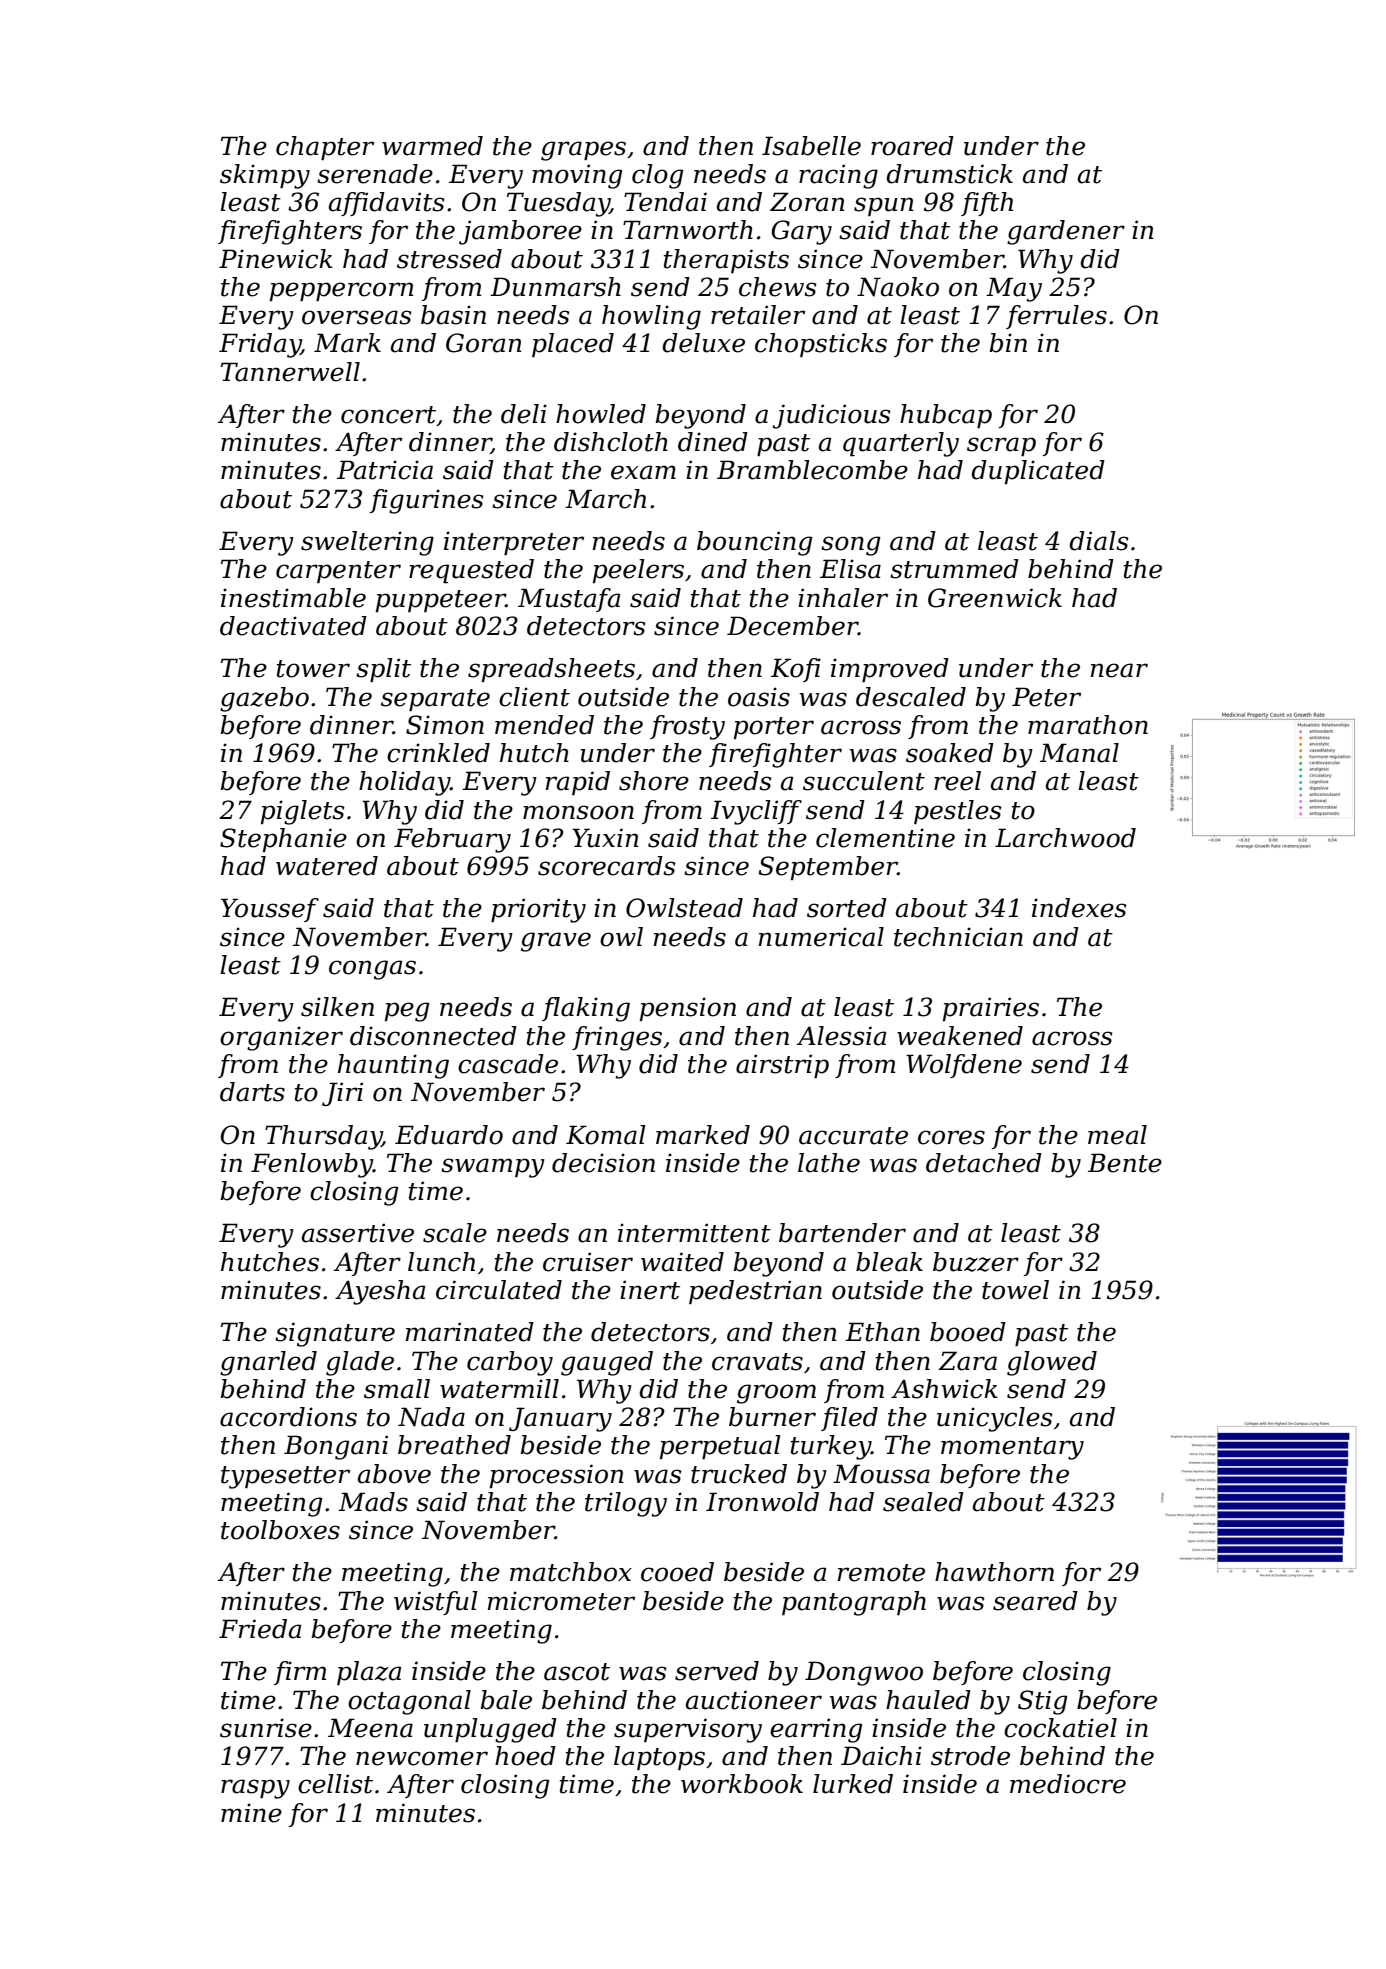 The image size is (1386, 1969). Describe the element at coordinates (367, 543) in the screenshot. I see `sweltering` at that location.
